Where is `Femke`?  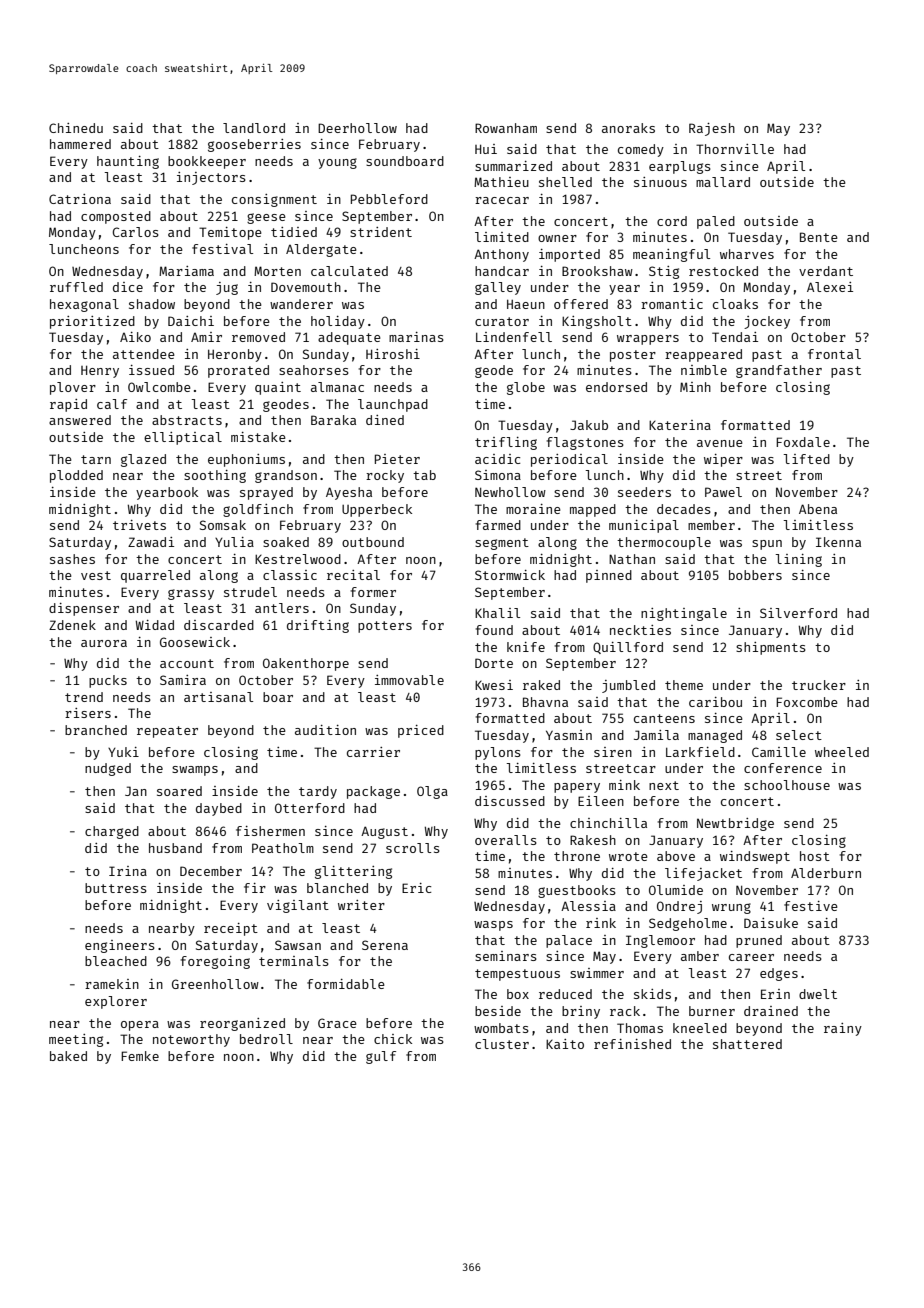
Femke is located at coordinates (140, 1056).
